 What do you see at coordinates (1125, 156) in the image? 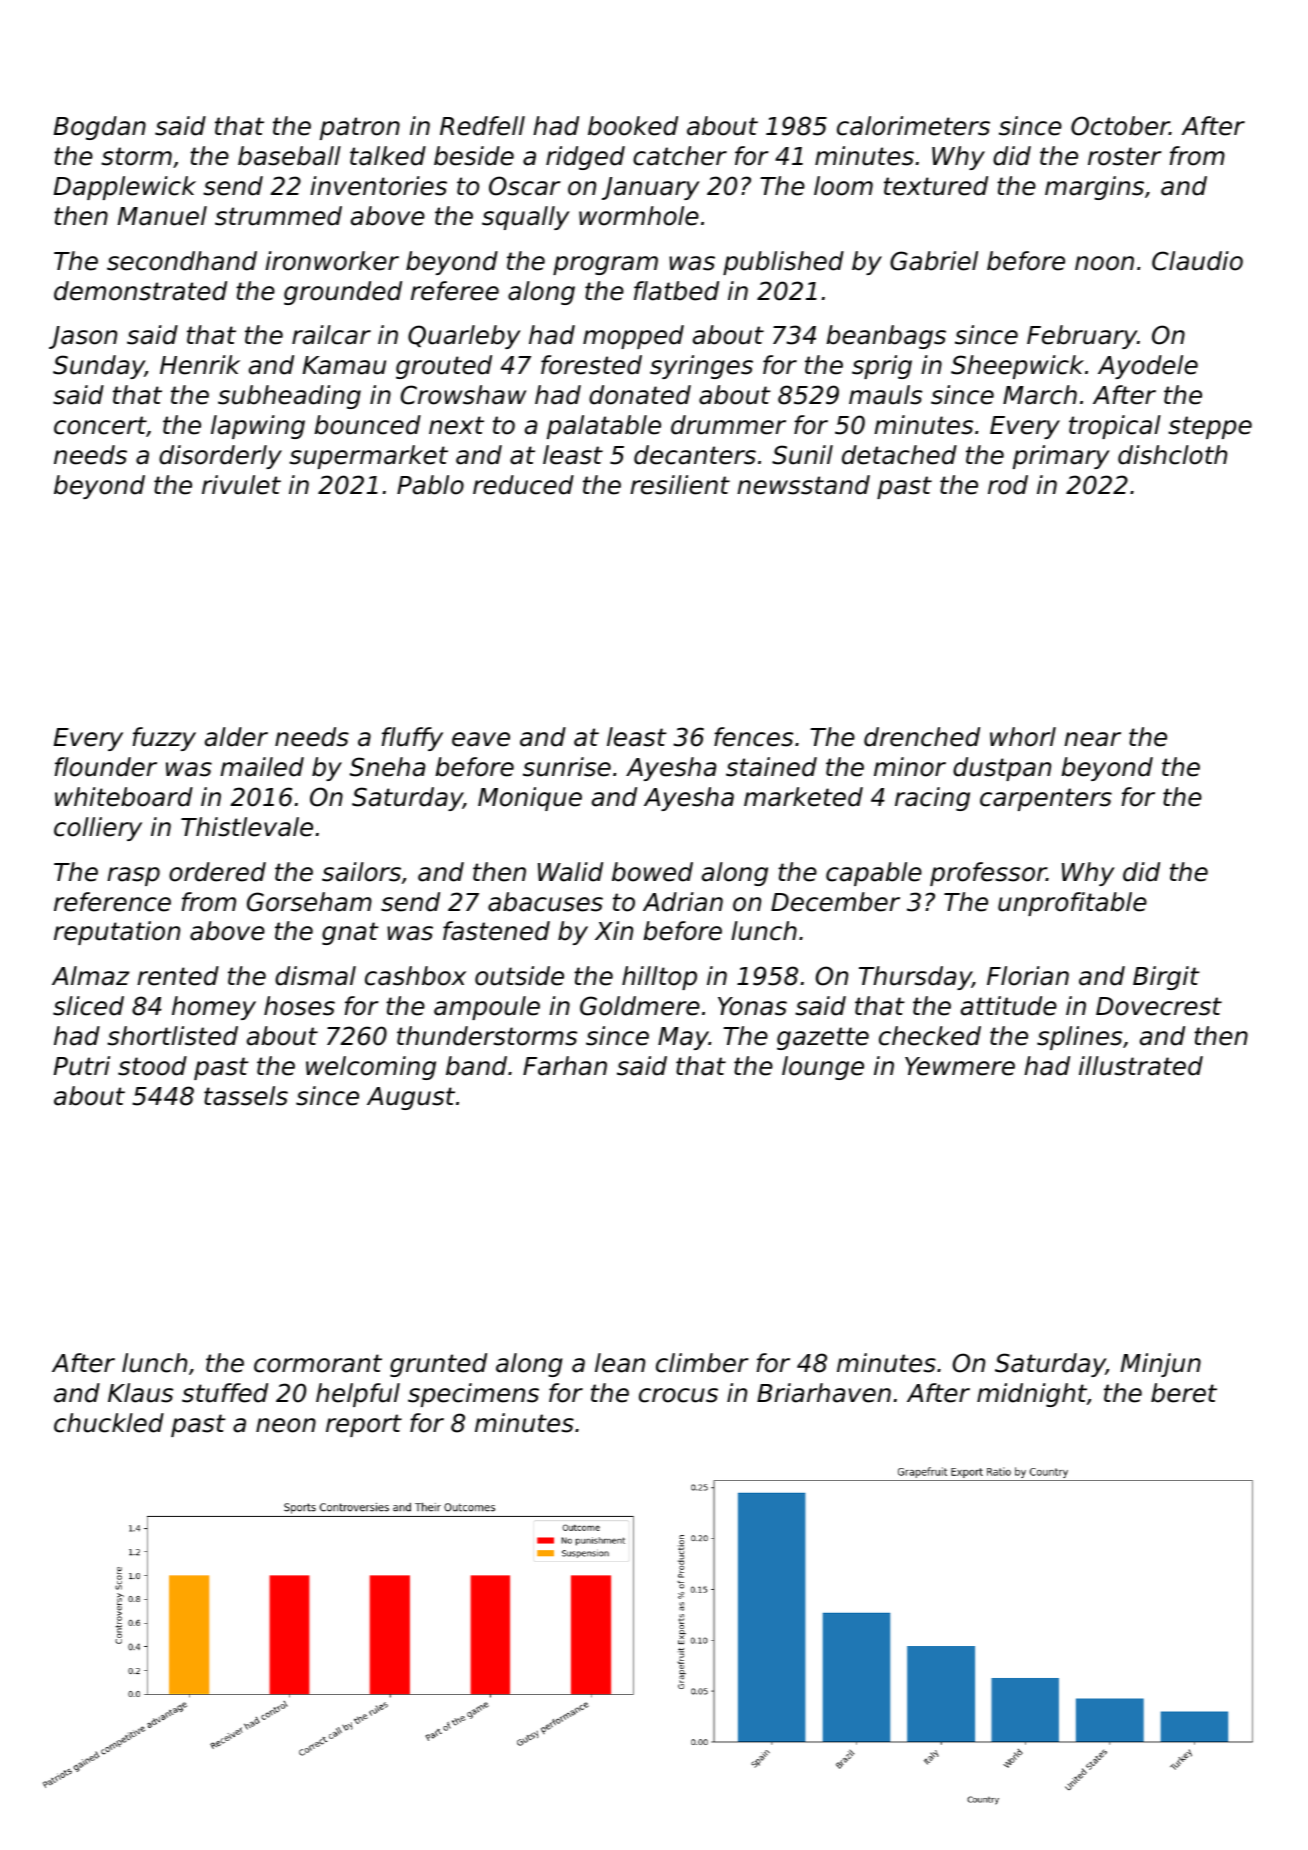
I see `roster` at bounding box center [1125, 156].
